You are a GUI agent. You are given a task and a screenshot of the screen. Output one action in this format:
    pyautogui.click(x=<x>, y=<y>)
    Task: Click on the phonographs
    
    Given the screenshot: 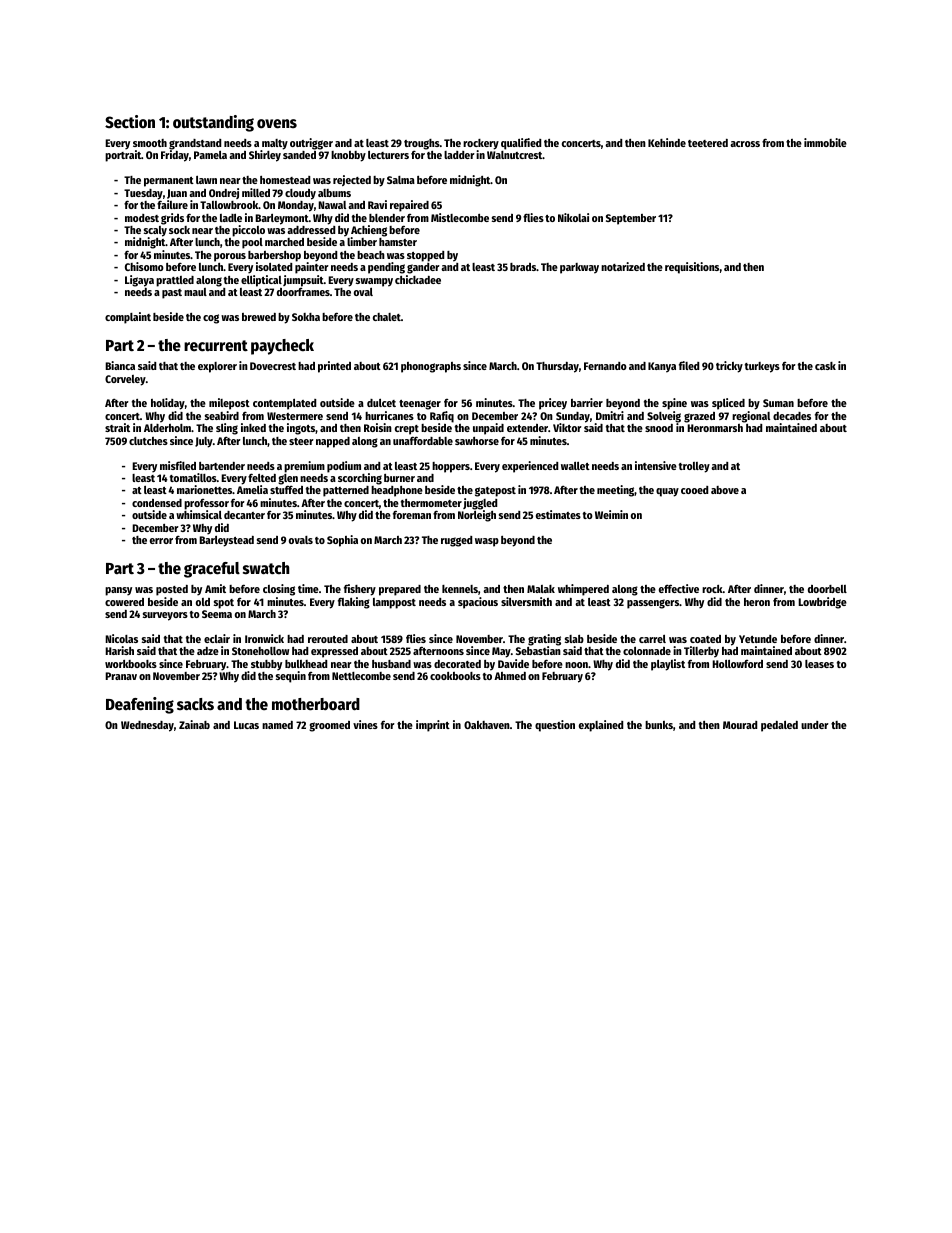 What is the action you would take?
    pyautogui.click(x=431, y=367)
